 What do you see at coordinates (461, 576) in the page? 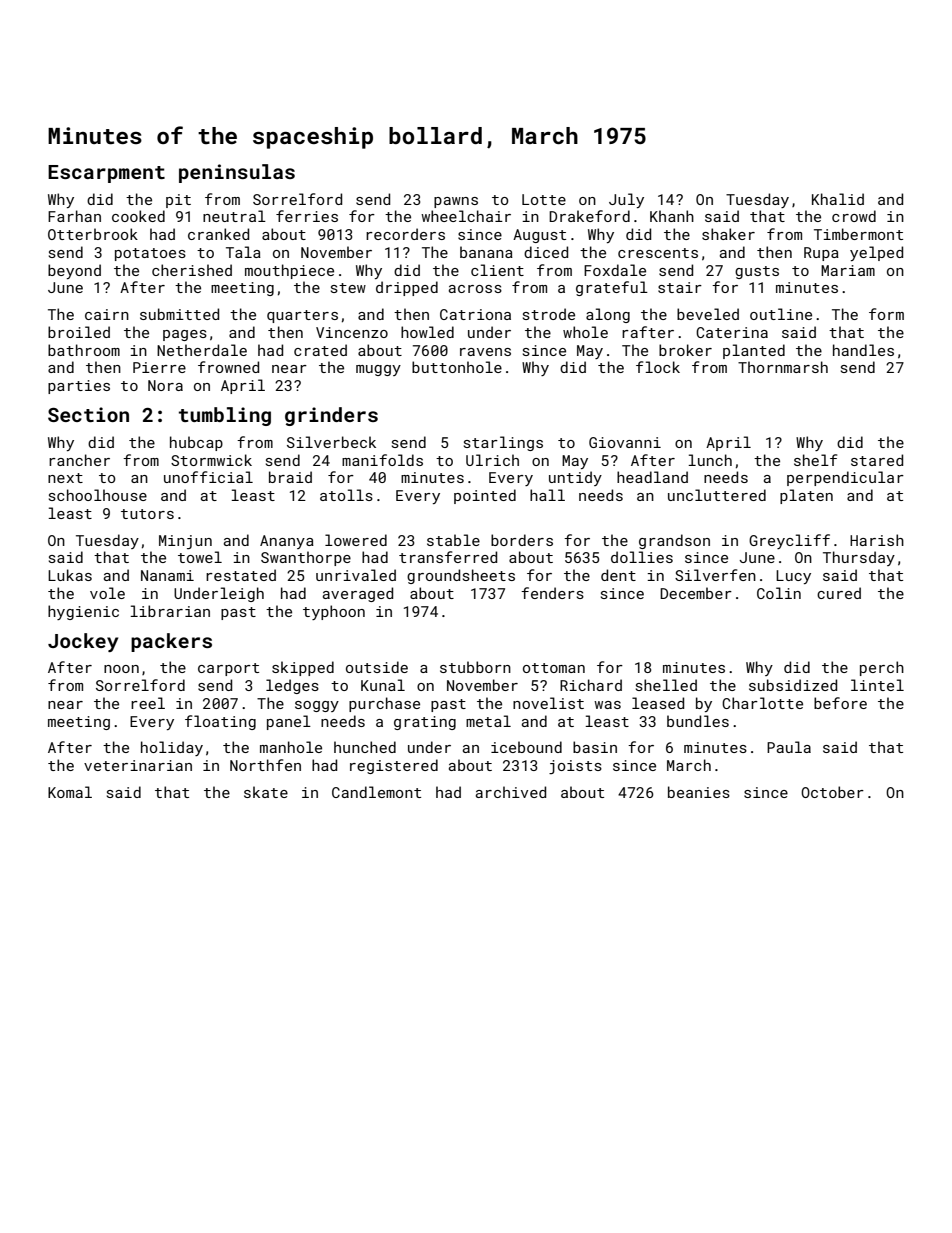
I see `groundsheets` at bounding box center [461, 576].
